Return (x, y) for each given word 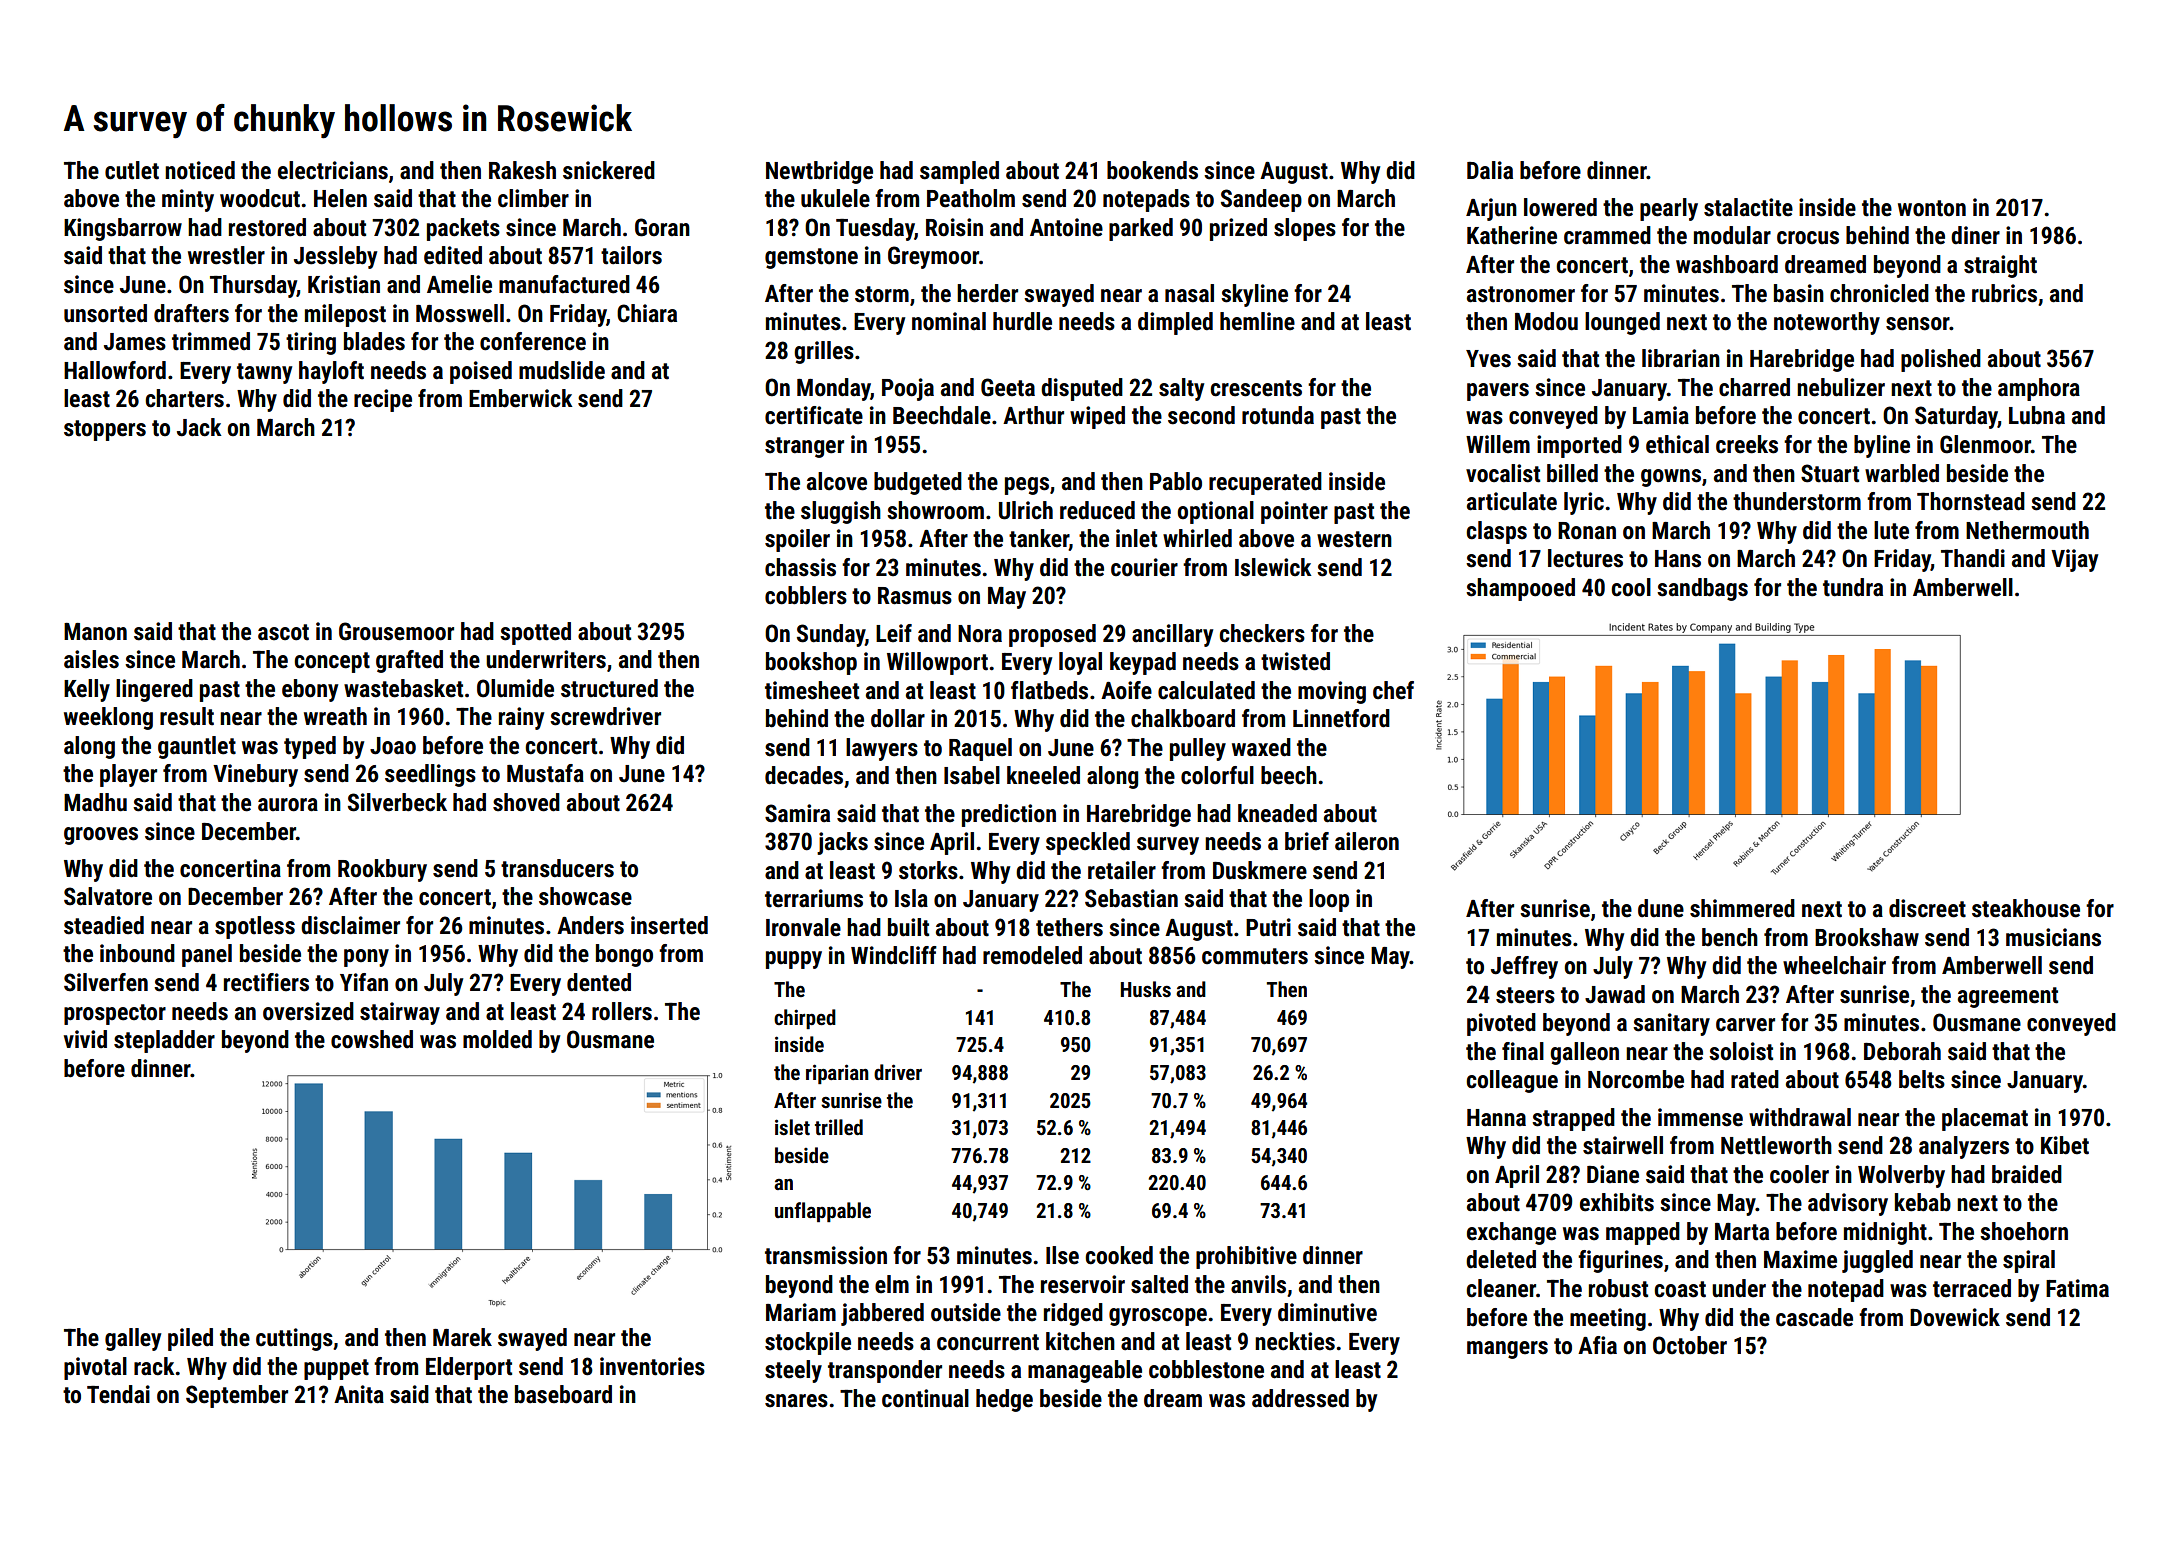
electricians (333, 170)
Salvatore (108, 896)
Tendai (118, 1394)
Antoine (1066, 227)
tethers (1069, 927)
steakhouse (2026, 908)
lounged (1622, 323)
